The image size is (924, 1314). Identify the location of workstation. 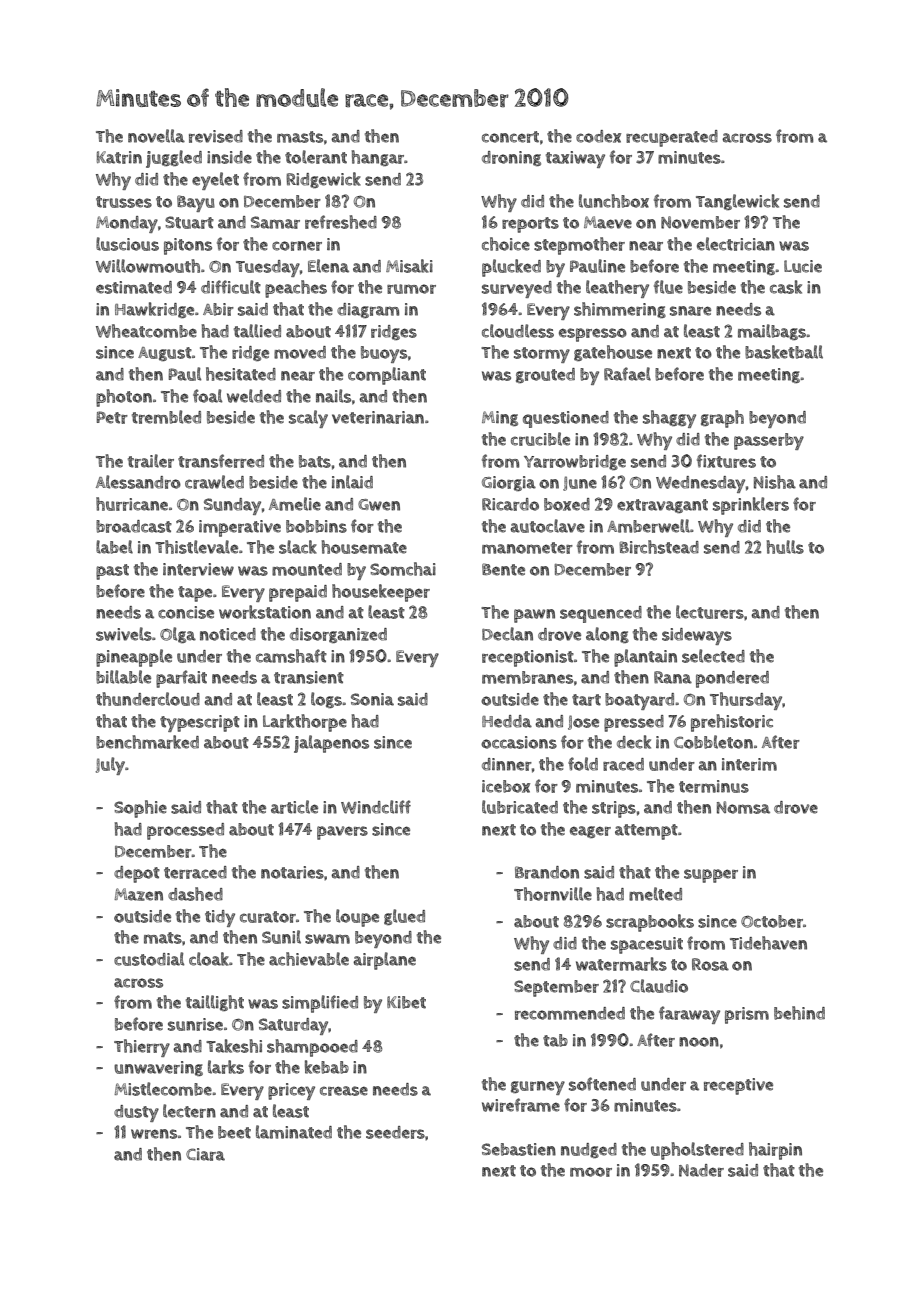
(265, 612).
